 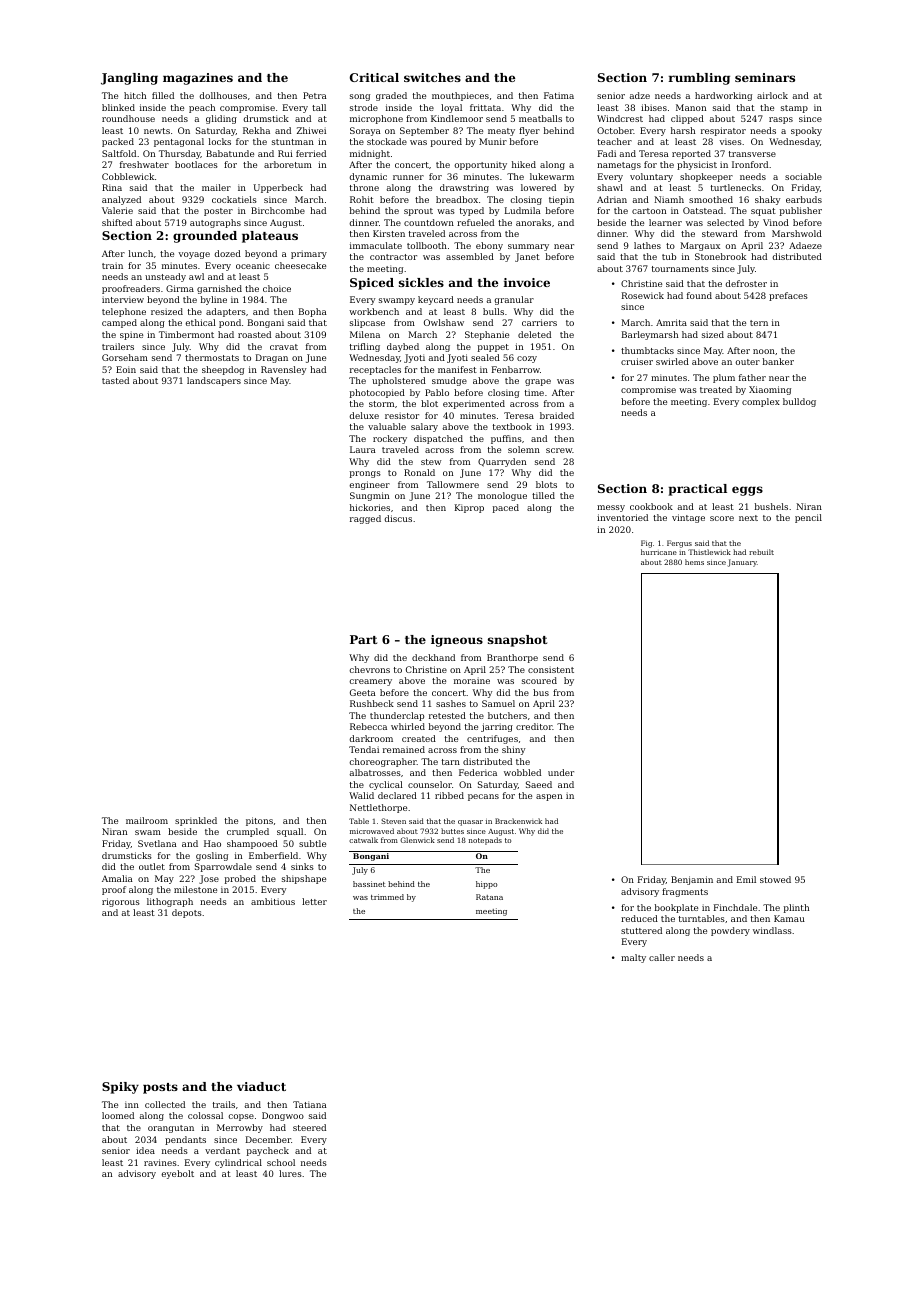 I want to click on igneous, so click(x=457, y=641).
